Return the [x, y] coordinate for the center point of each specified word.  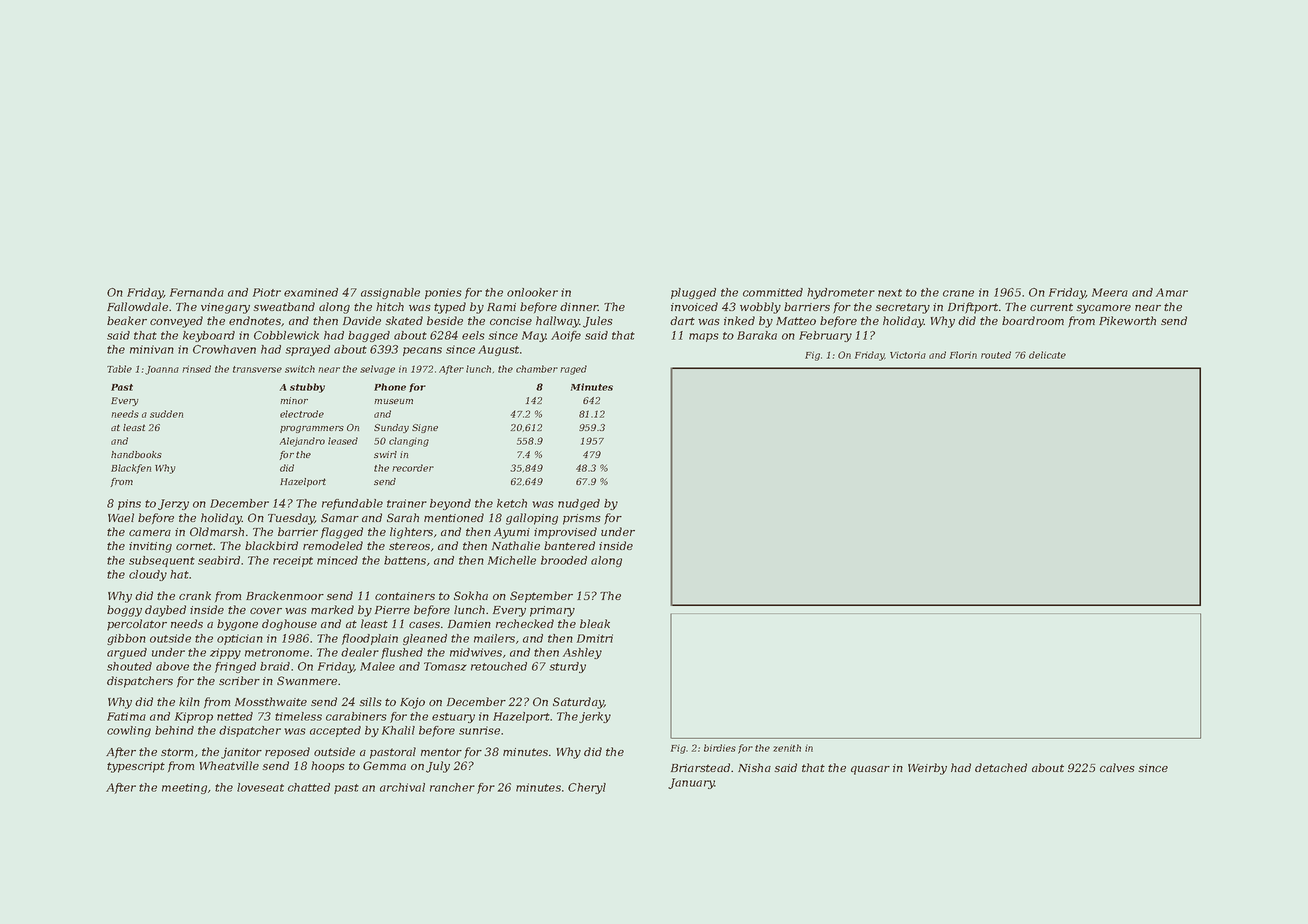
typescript [136, 767]
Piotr [267, 292]
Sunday [391, 428]
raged [573, 370]
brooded [564, 560]
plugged [693, 293]
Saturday [578, 703]
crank [195, 595]
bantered [569, 545]
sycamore [1103, 309]
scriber [239, 680]
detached [1001, 767]
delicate [1047, 355]
